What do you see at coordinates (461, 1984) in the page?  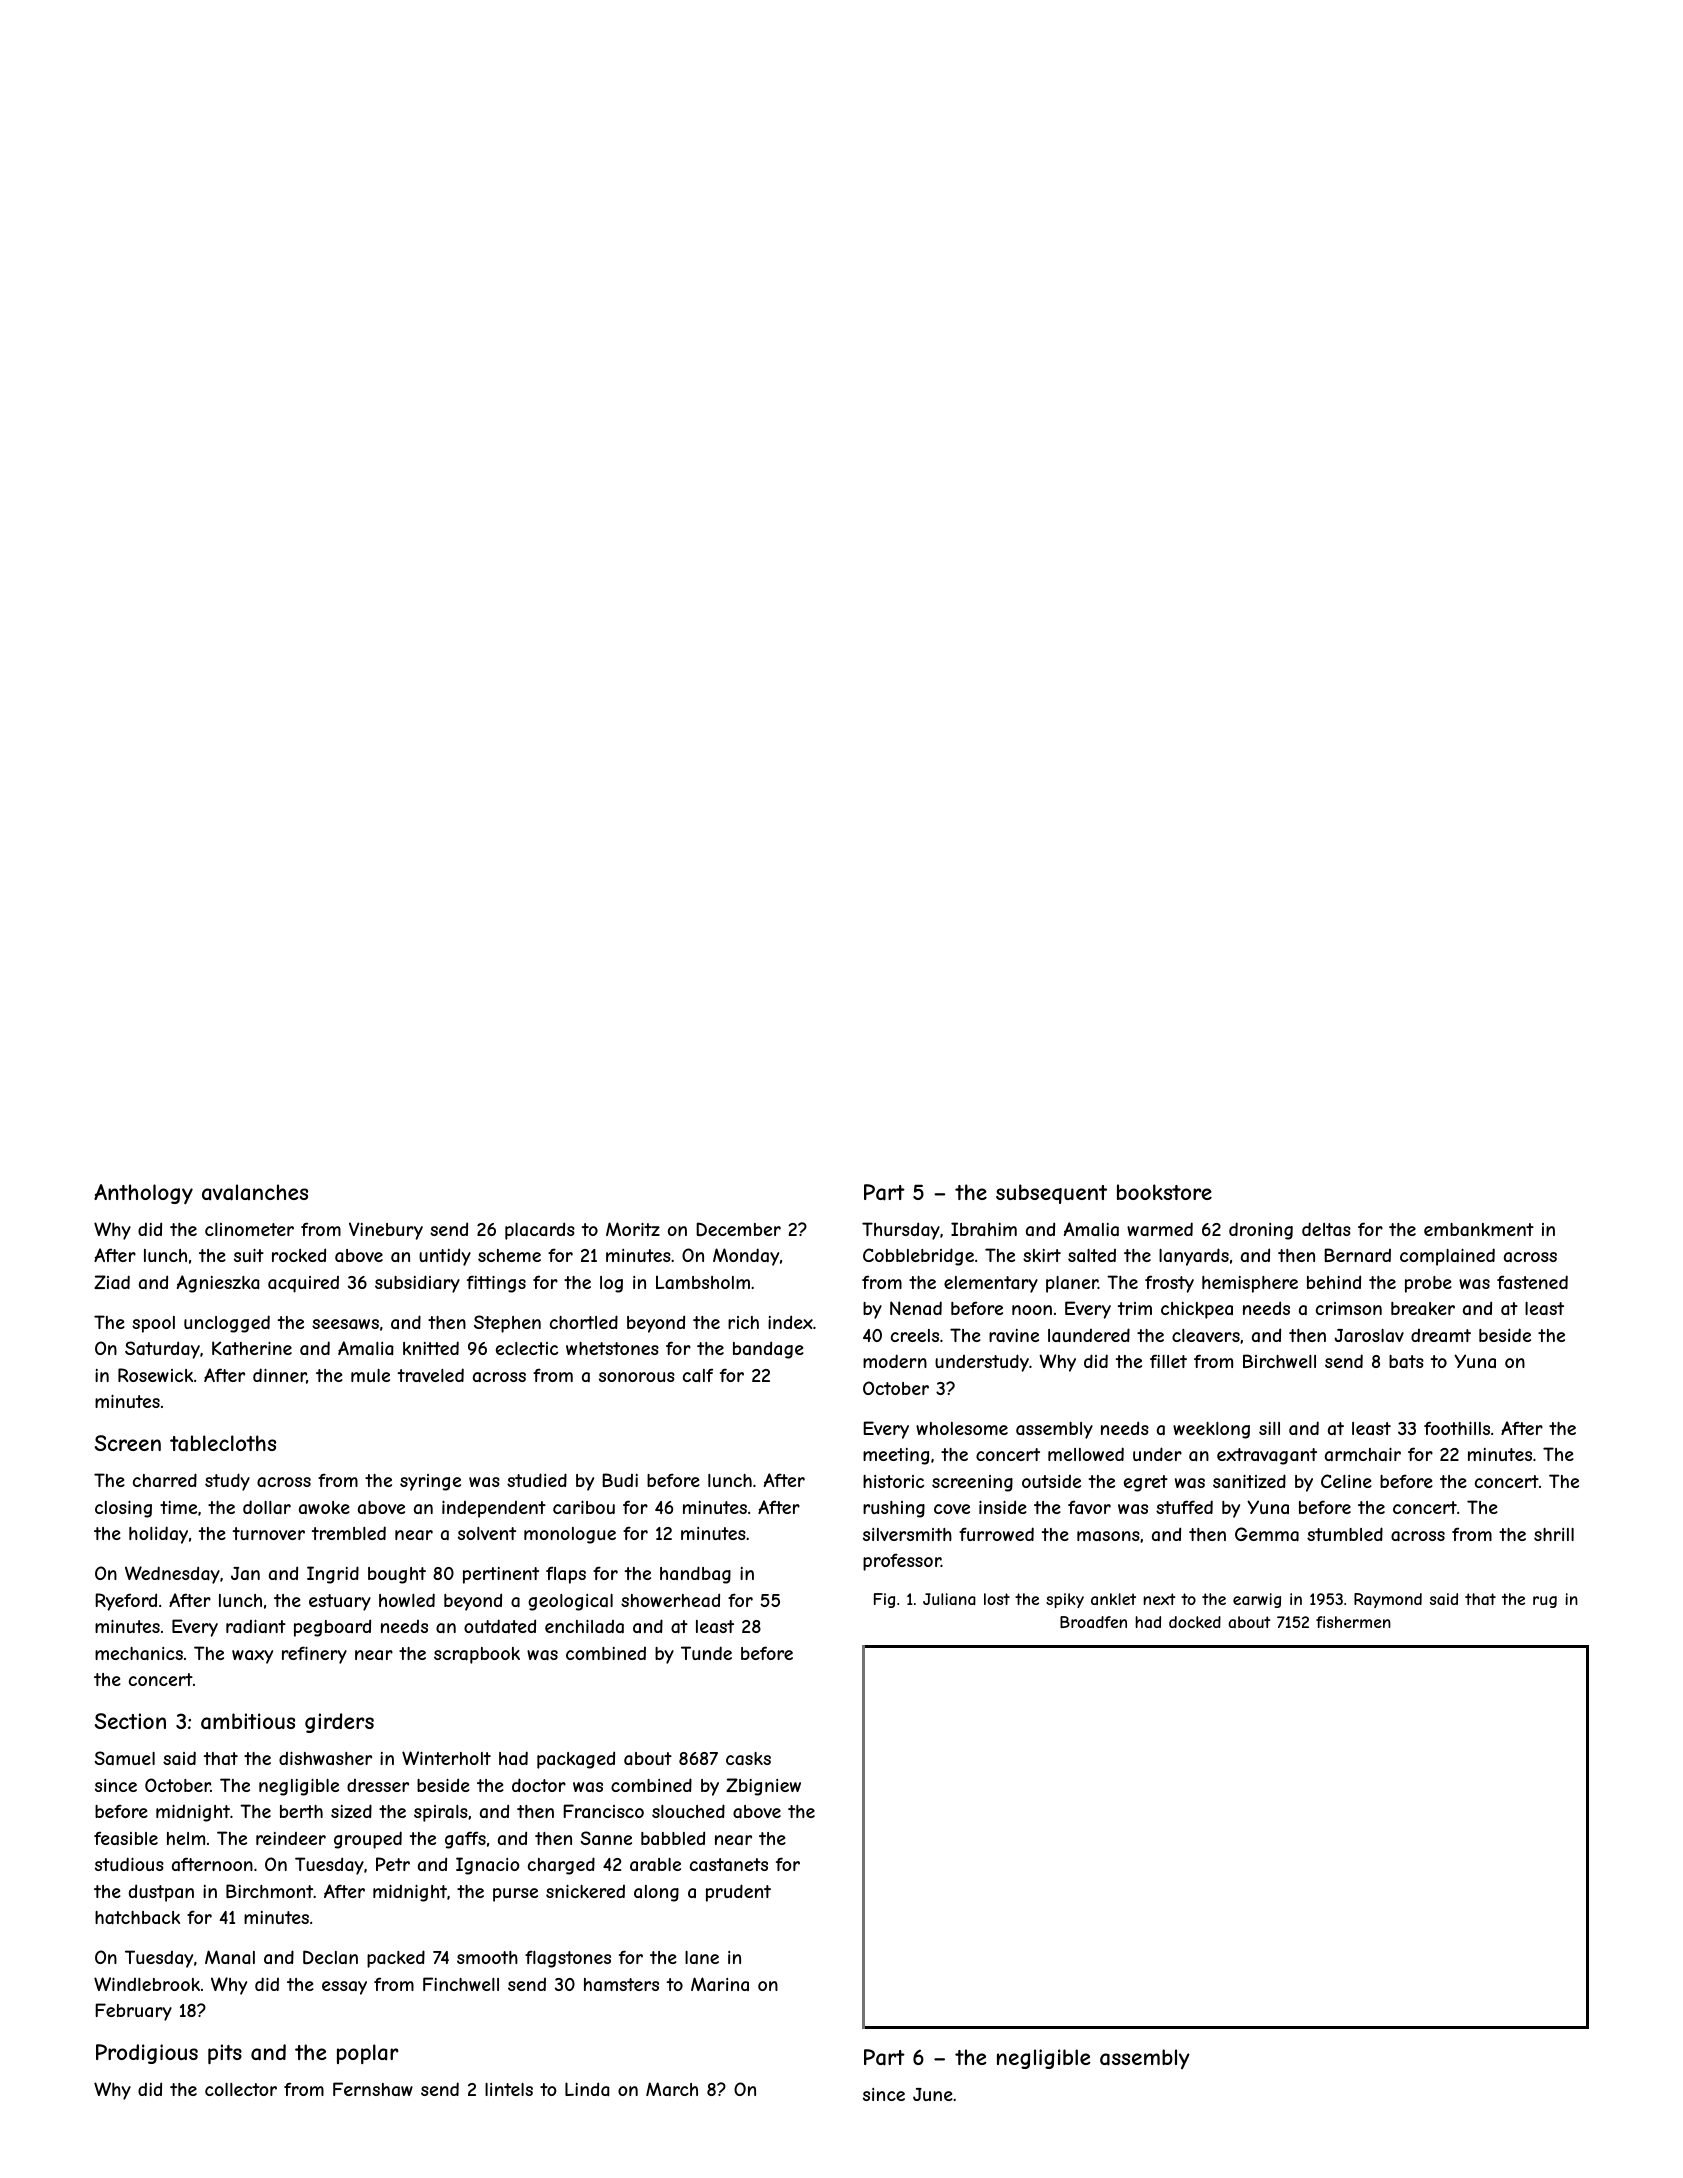 I see `Finchwell` at bounding box center [461, 1984].
